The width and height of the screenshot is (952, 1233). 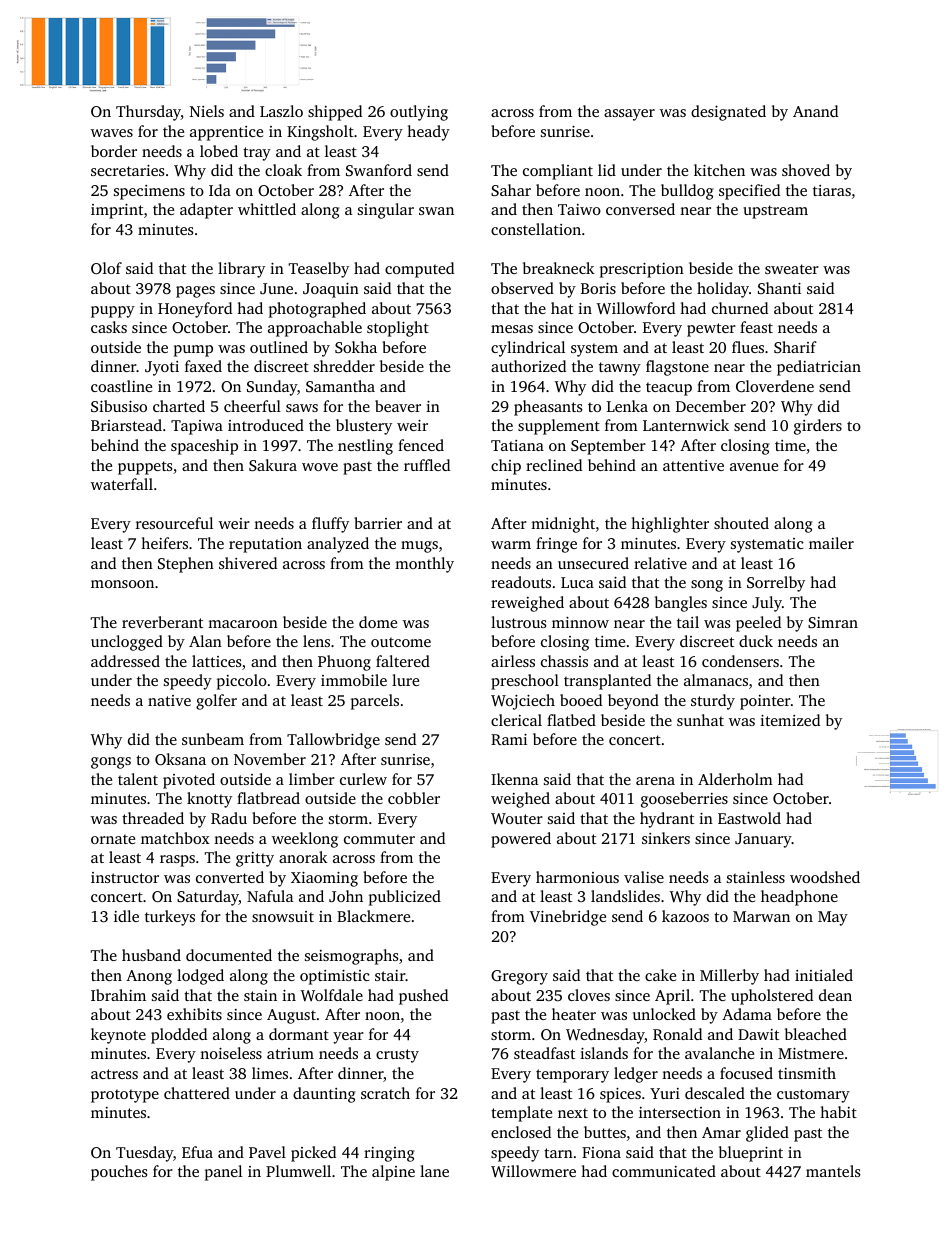 I want to click on instructor, so click(x=125, y=877).
